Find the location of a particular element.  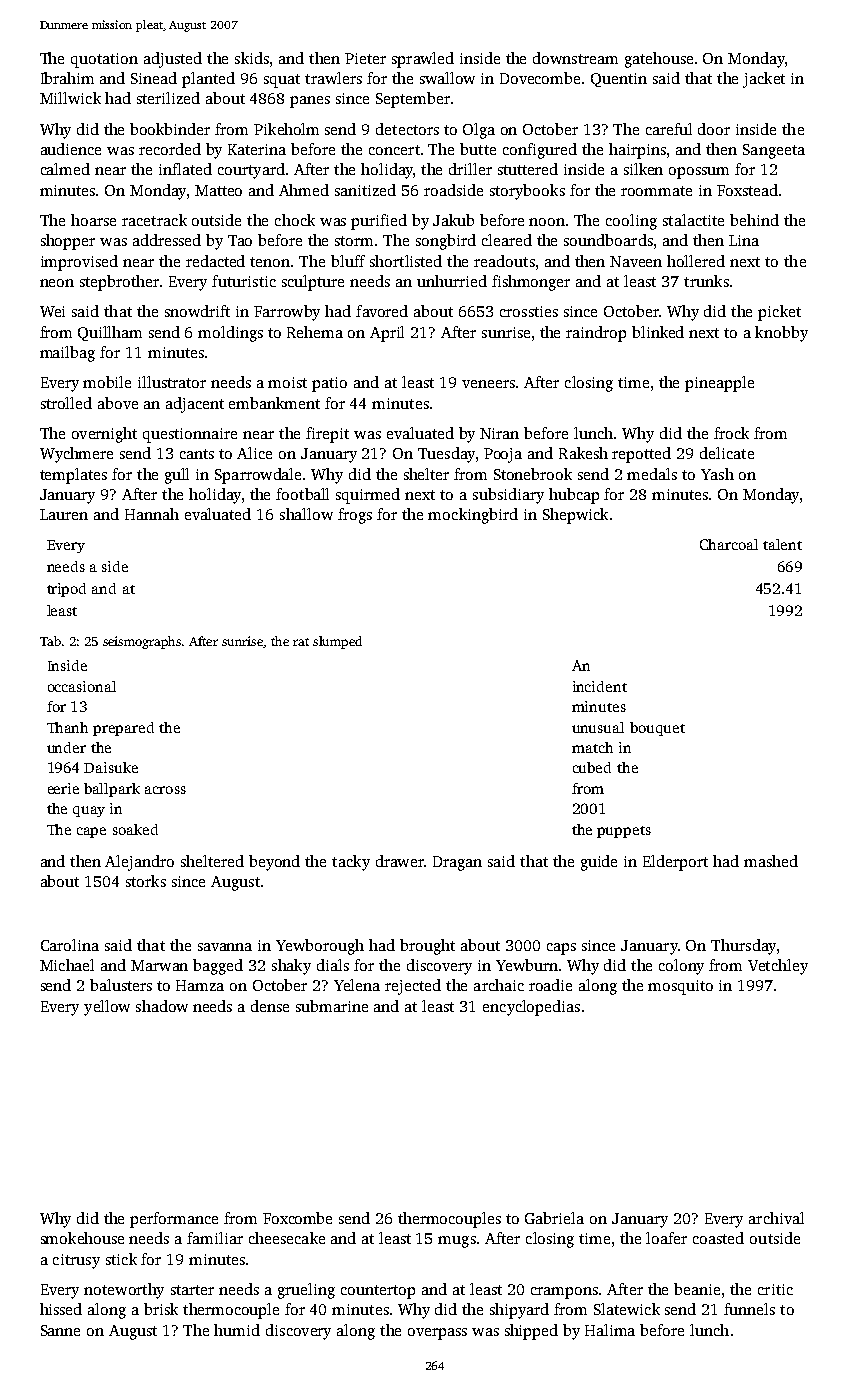

countertop is located at coordinates (378, 1292).
